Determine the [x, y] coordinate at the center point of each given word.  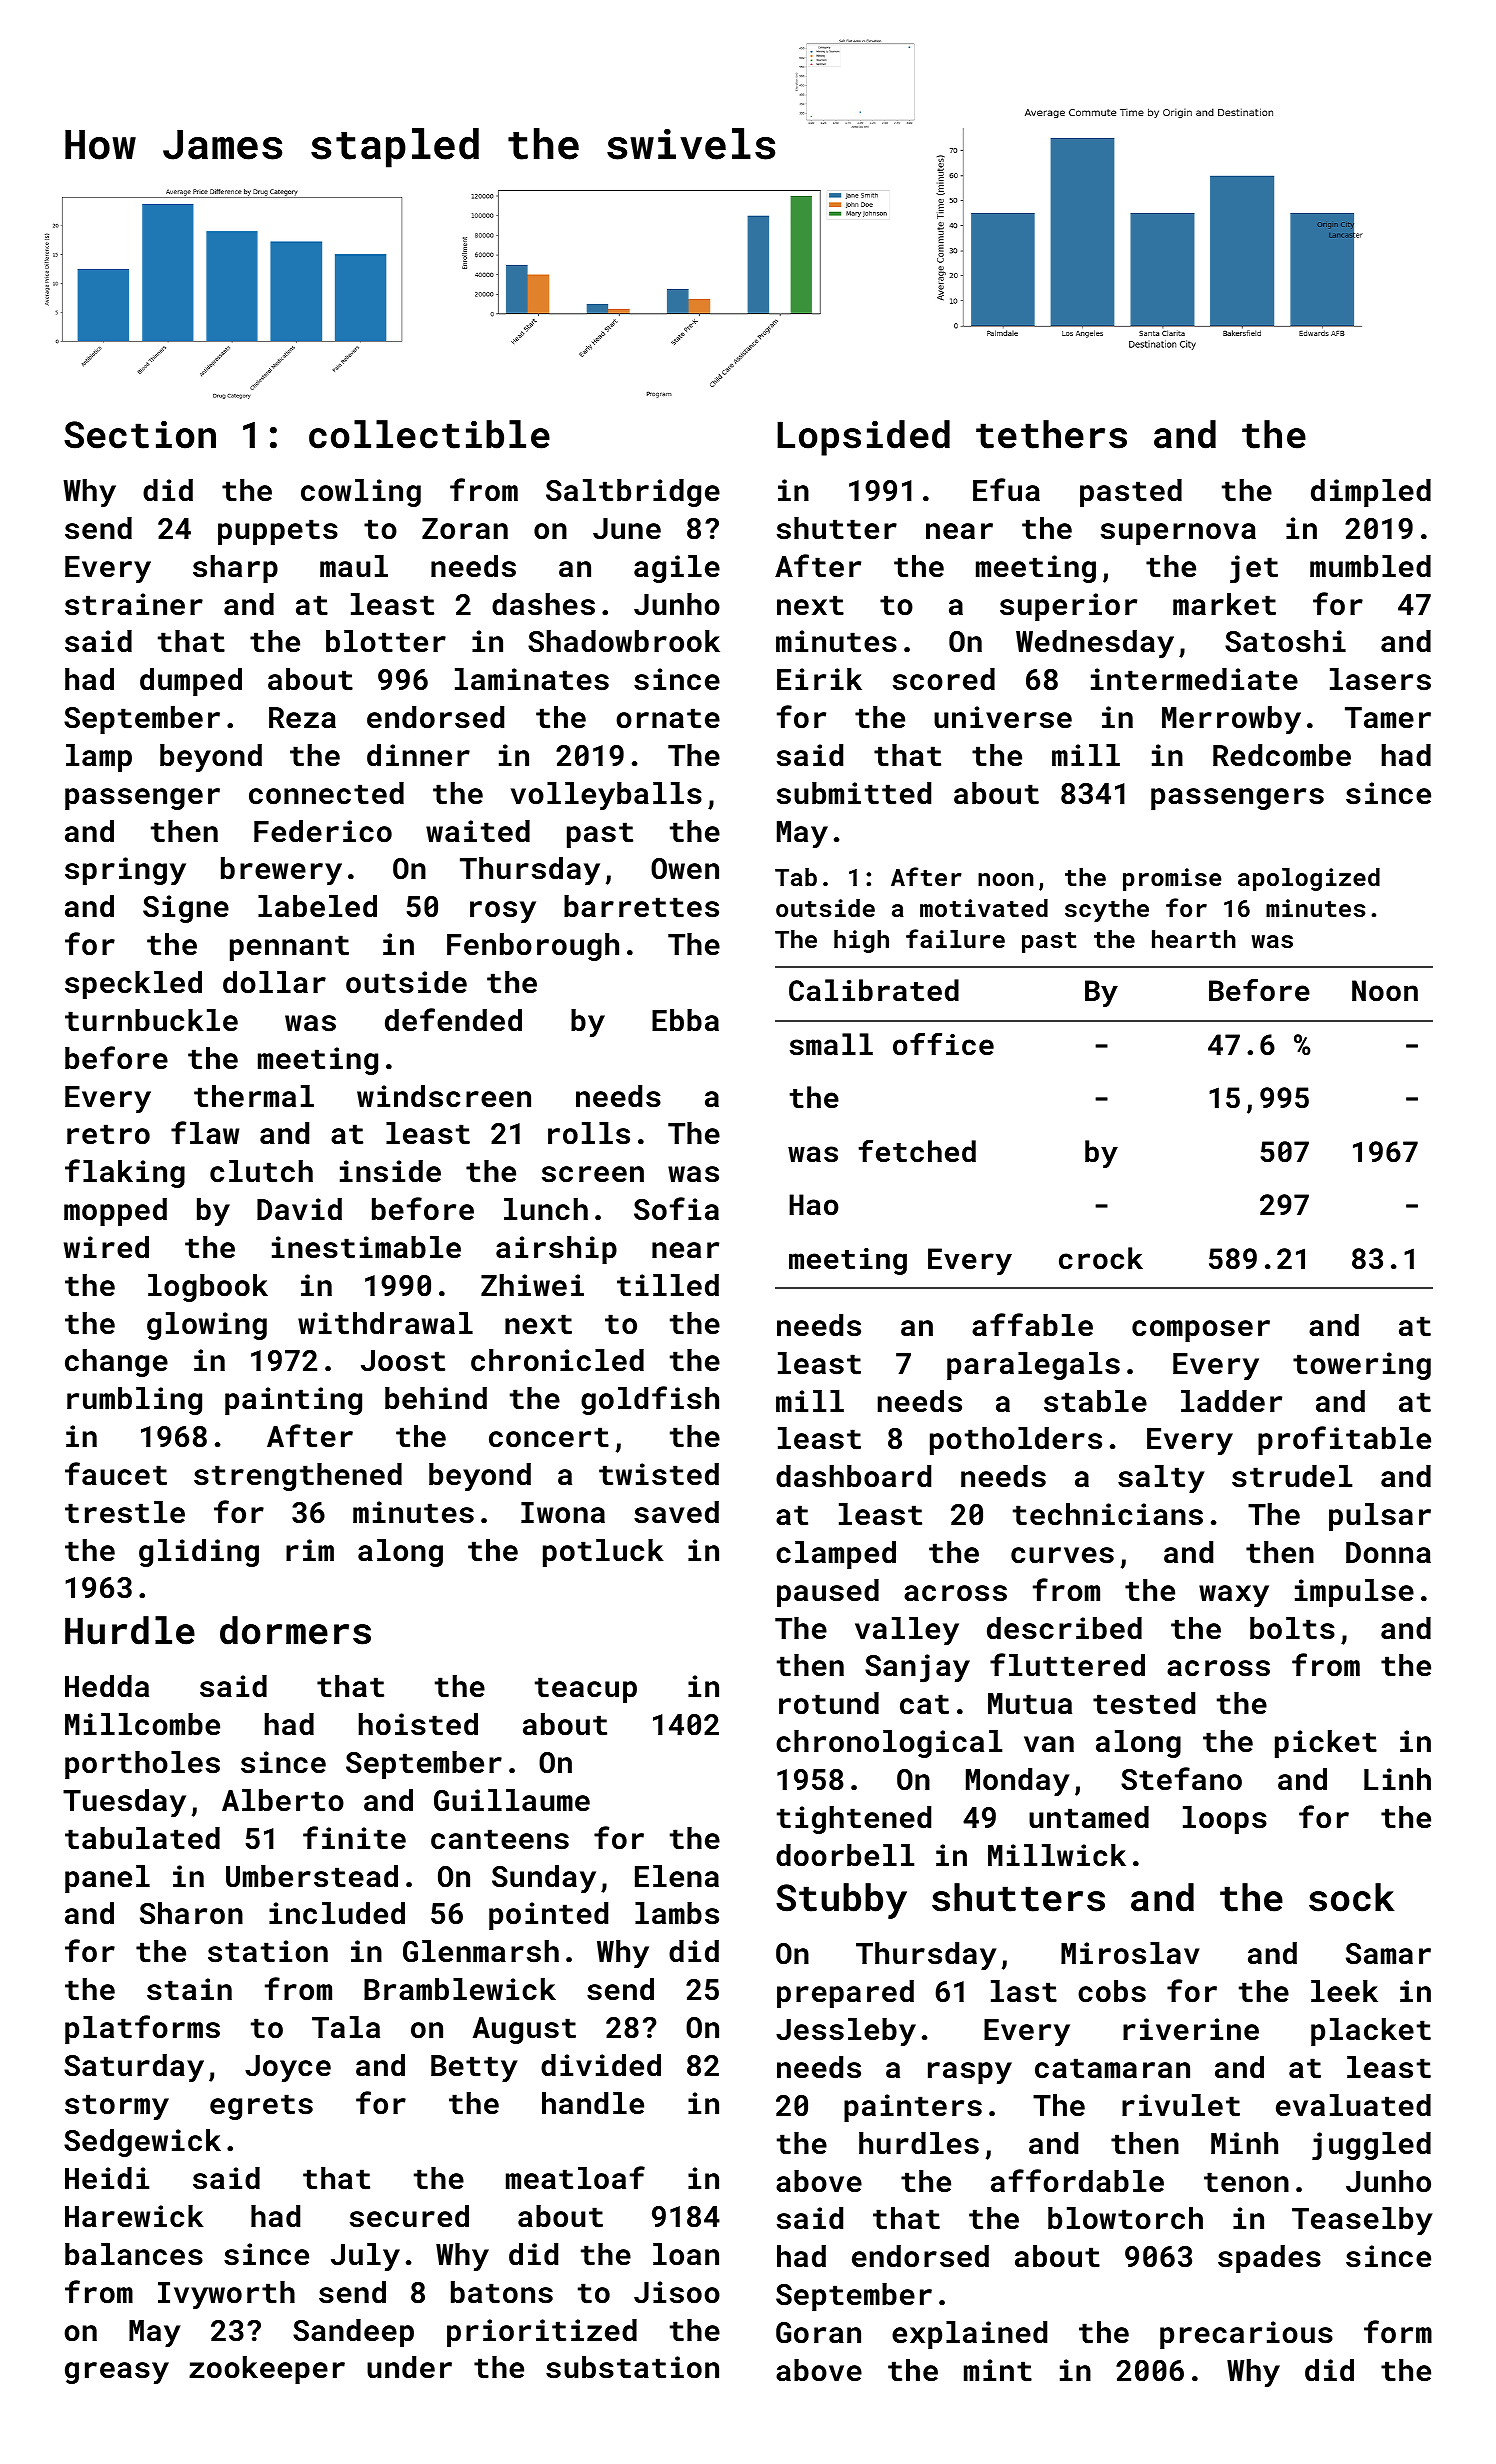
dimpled [1371, 493]
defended [453, 1020]
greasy [117, 2373]
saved [676, 1512]
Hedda [107, 1686]
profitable [1344, 1440]
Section [140, 435]
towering [1362, 1366]
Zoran [465, 529]
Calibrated [874, 990]
